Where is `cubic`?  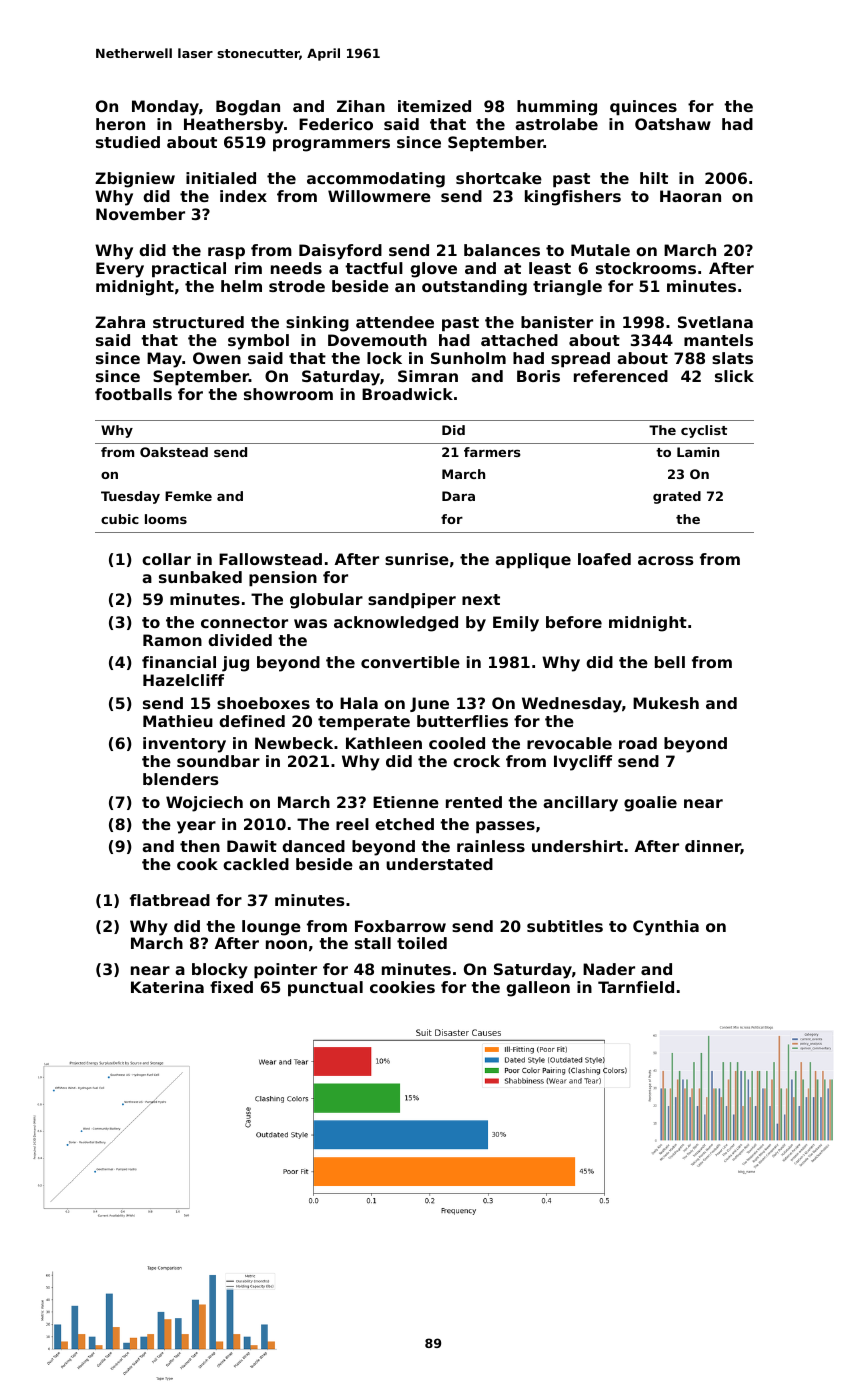 cubic is located at coordinates (120, 519).
